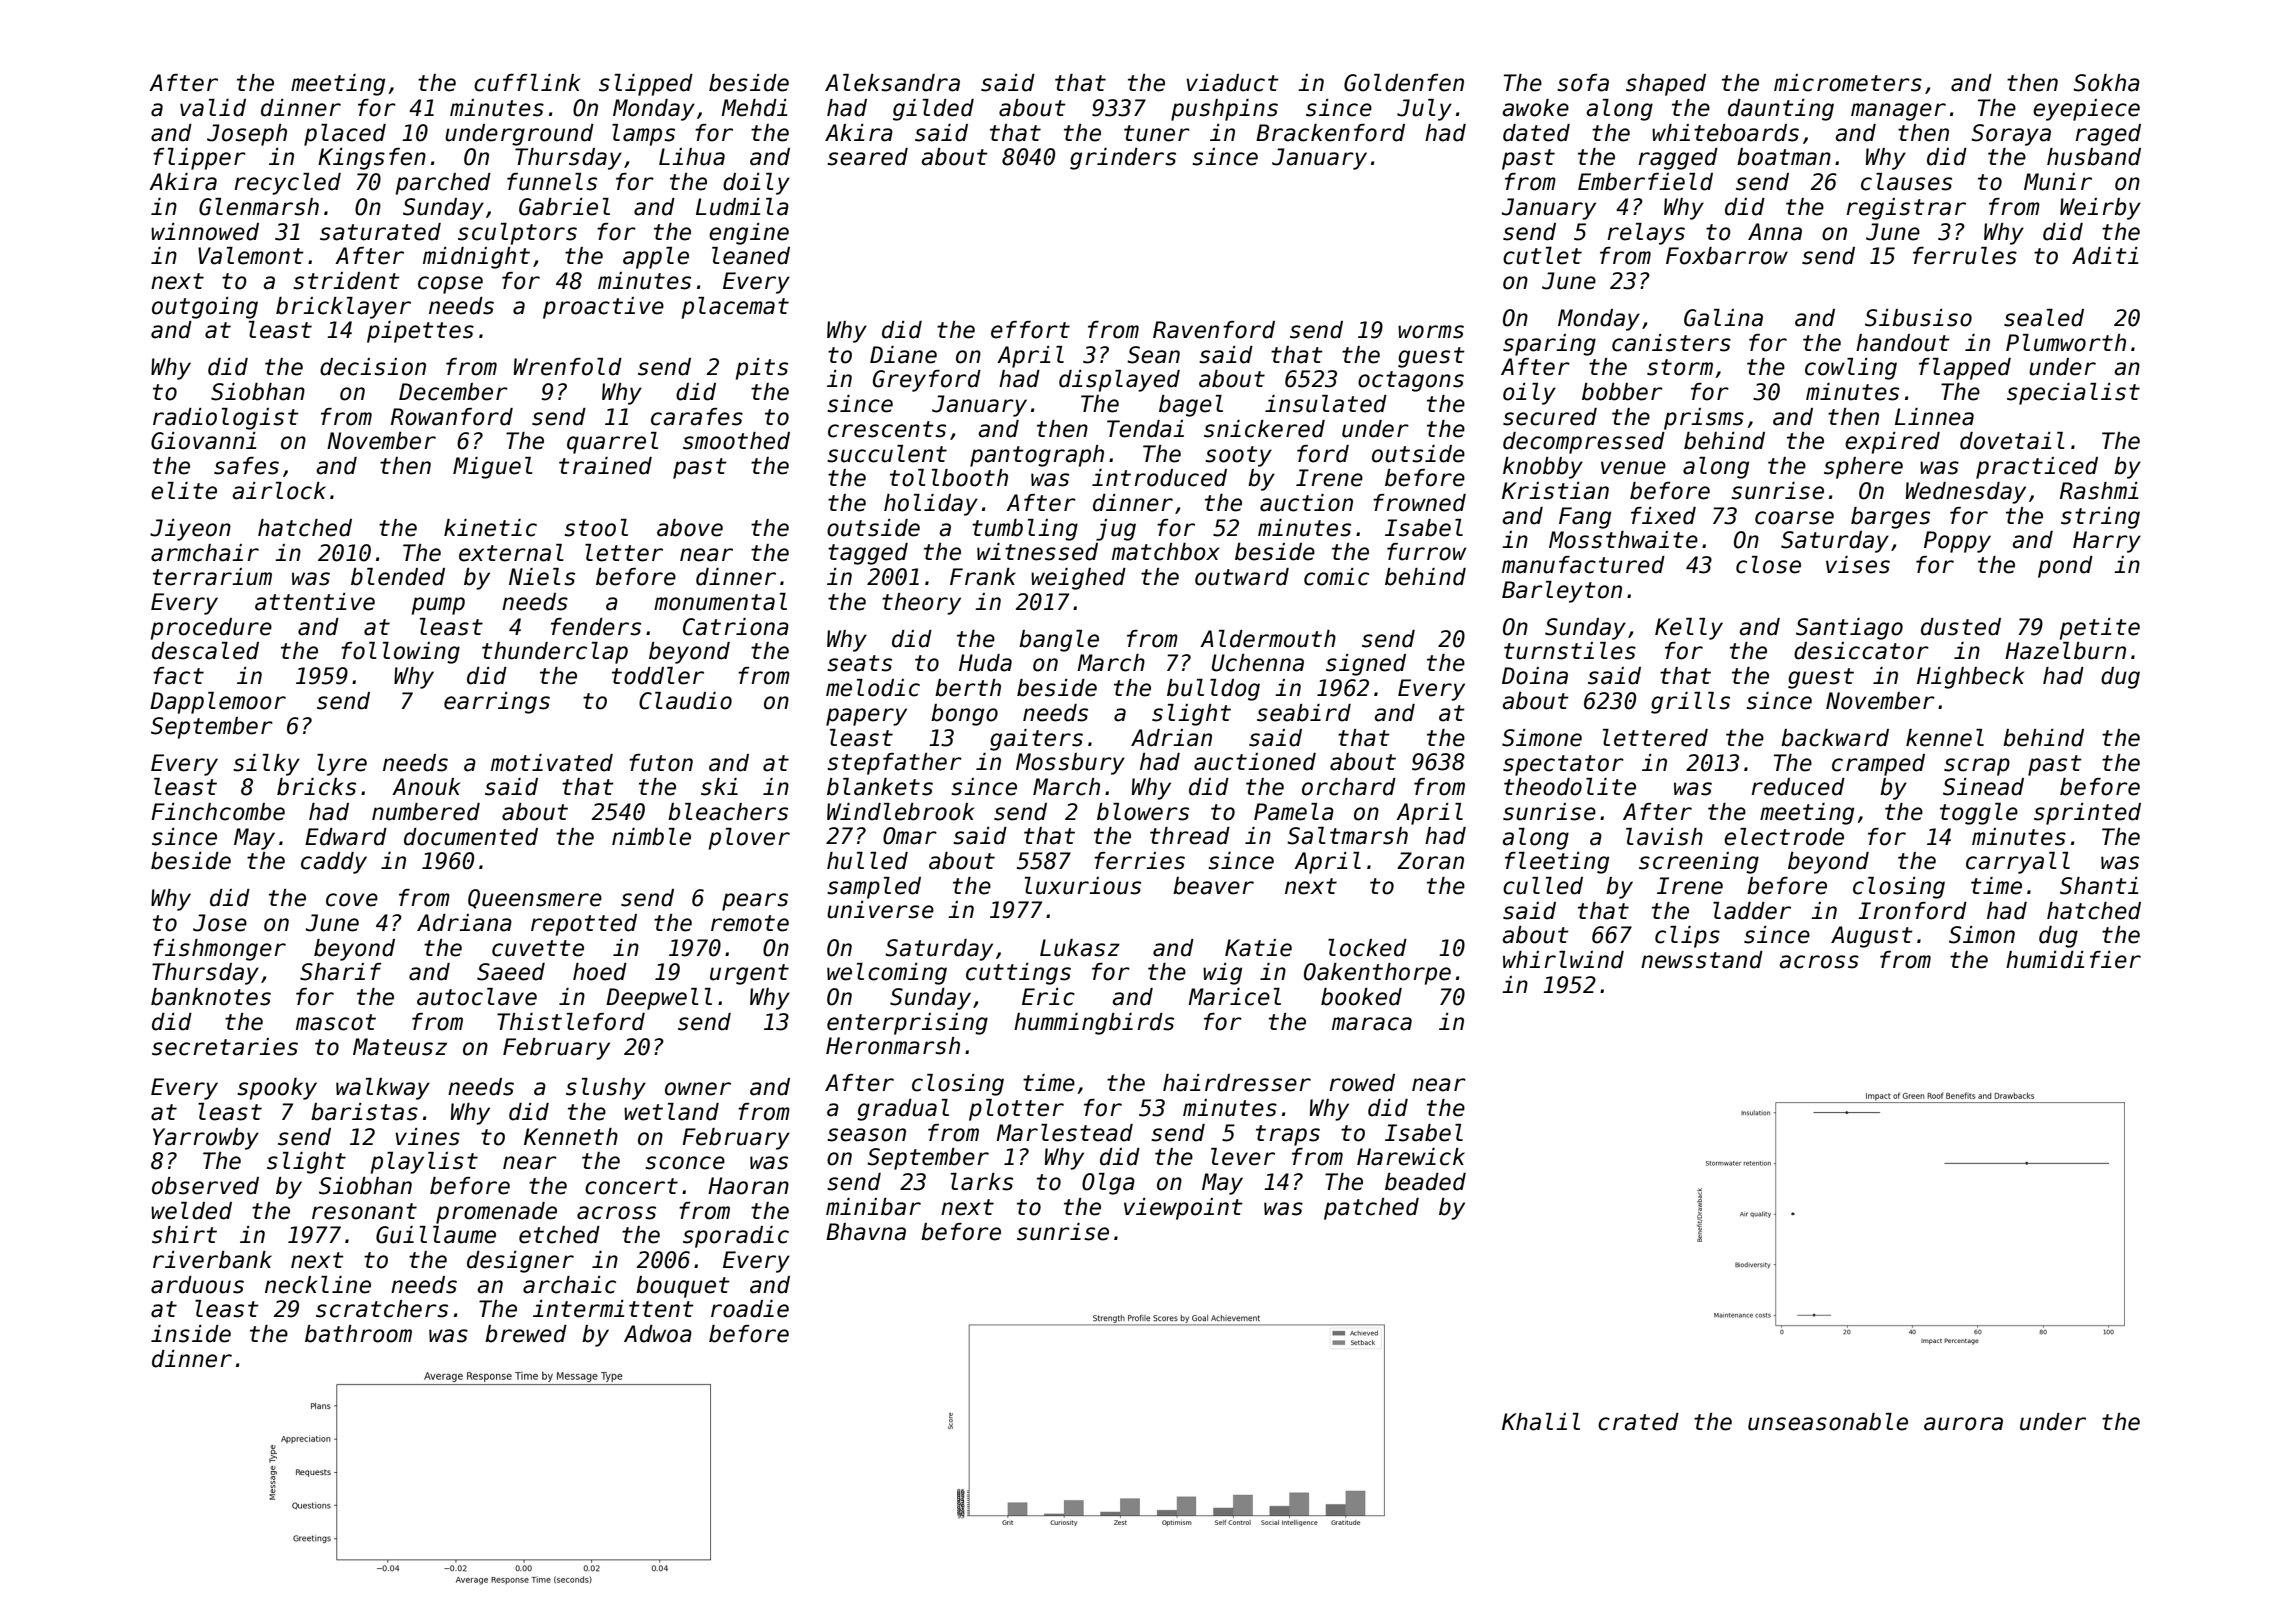 The image size is (2292, 1620). Describe the element at coordinates (246, 466) in the document. I see `safes` at that location.
